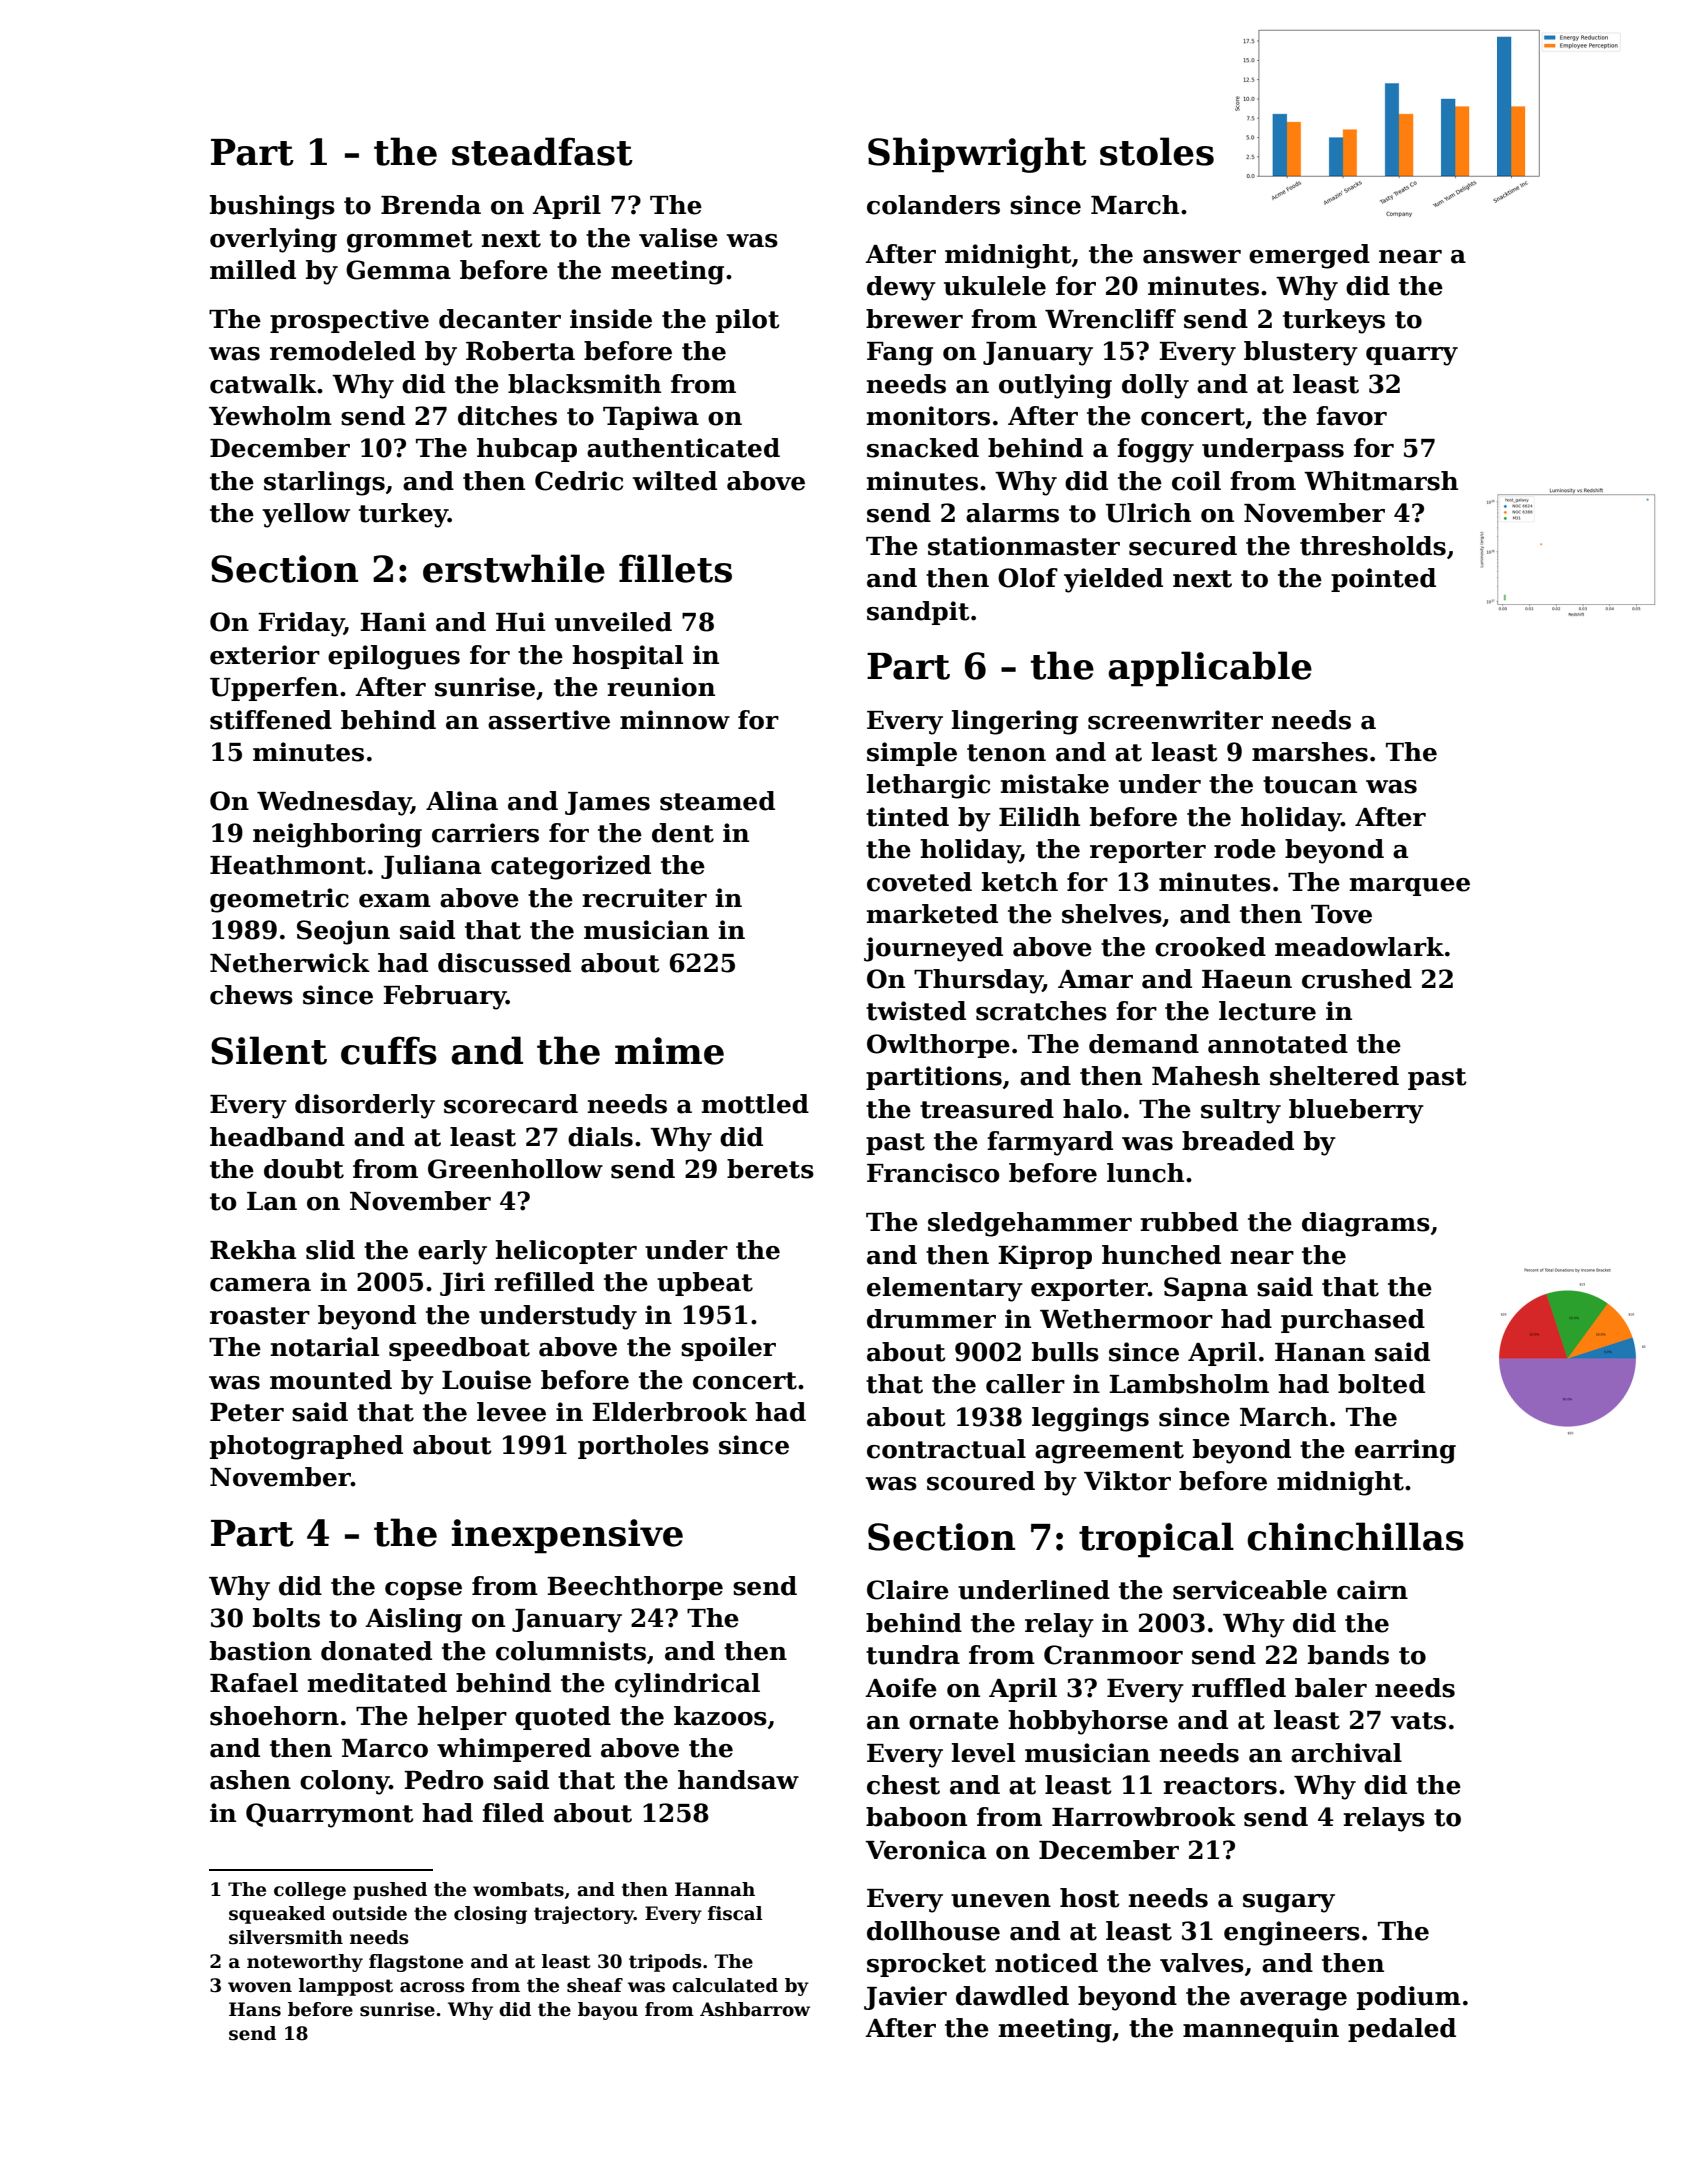  Describe the element at coordinates (247, 1412) in the page. I see `Peter` at that location.
